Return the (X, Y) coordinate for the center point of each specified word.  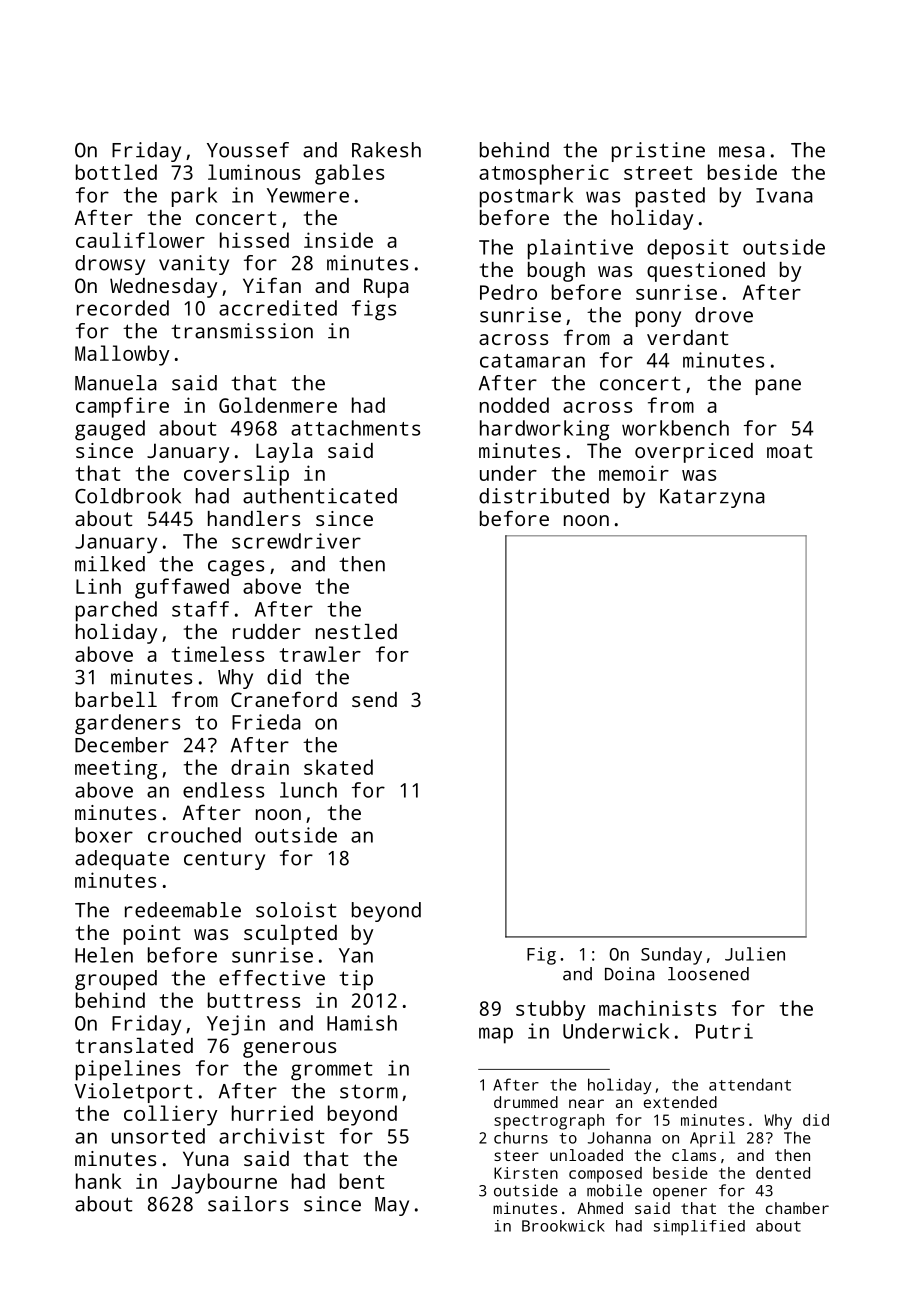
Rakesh (386, 150)
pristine (658, 152)
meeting (116, 769)
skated (338, 767)
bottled (116, 172)
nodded (514, 405)
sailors (248, 1204)
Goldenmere (278, 405)
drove (724, 315)
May (392, 1206)
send (374, 699)
